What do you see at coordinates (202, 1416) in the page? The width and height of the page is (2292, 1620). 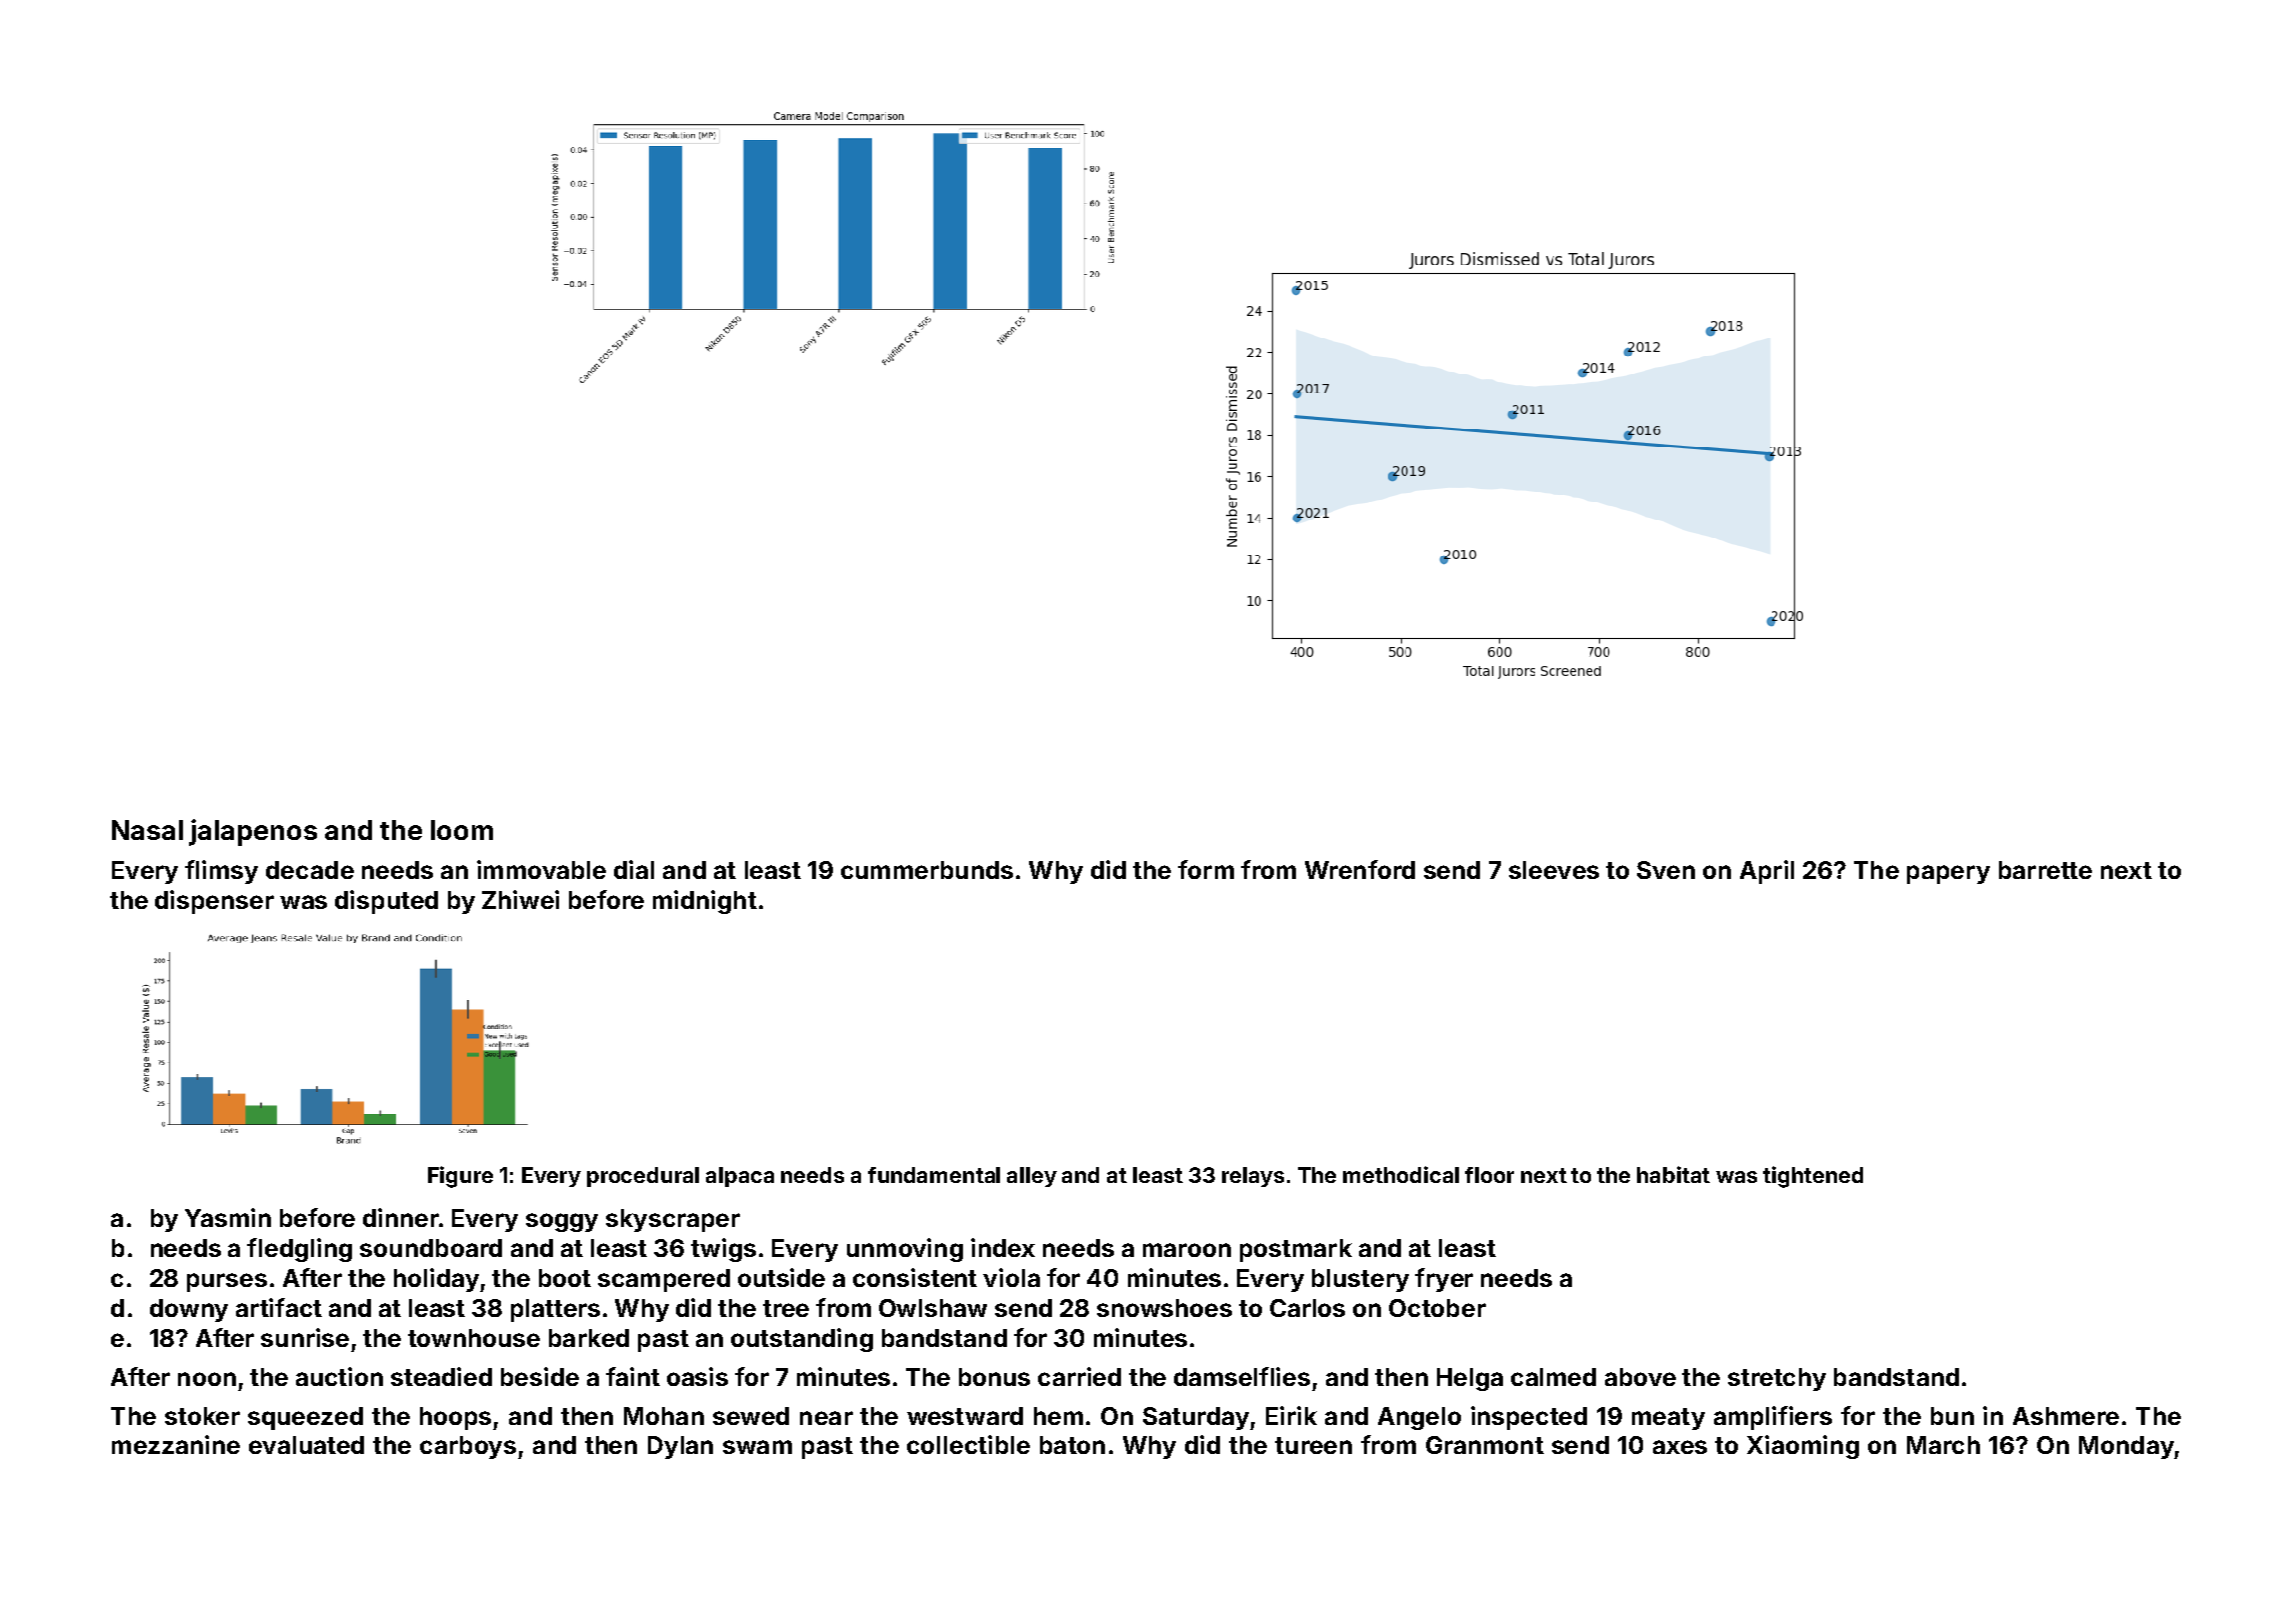 I see `stoker` at bounding box center [202, 1416].
